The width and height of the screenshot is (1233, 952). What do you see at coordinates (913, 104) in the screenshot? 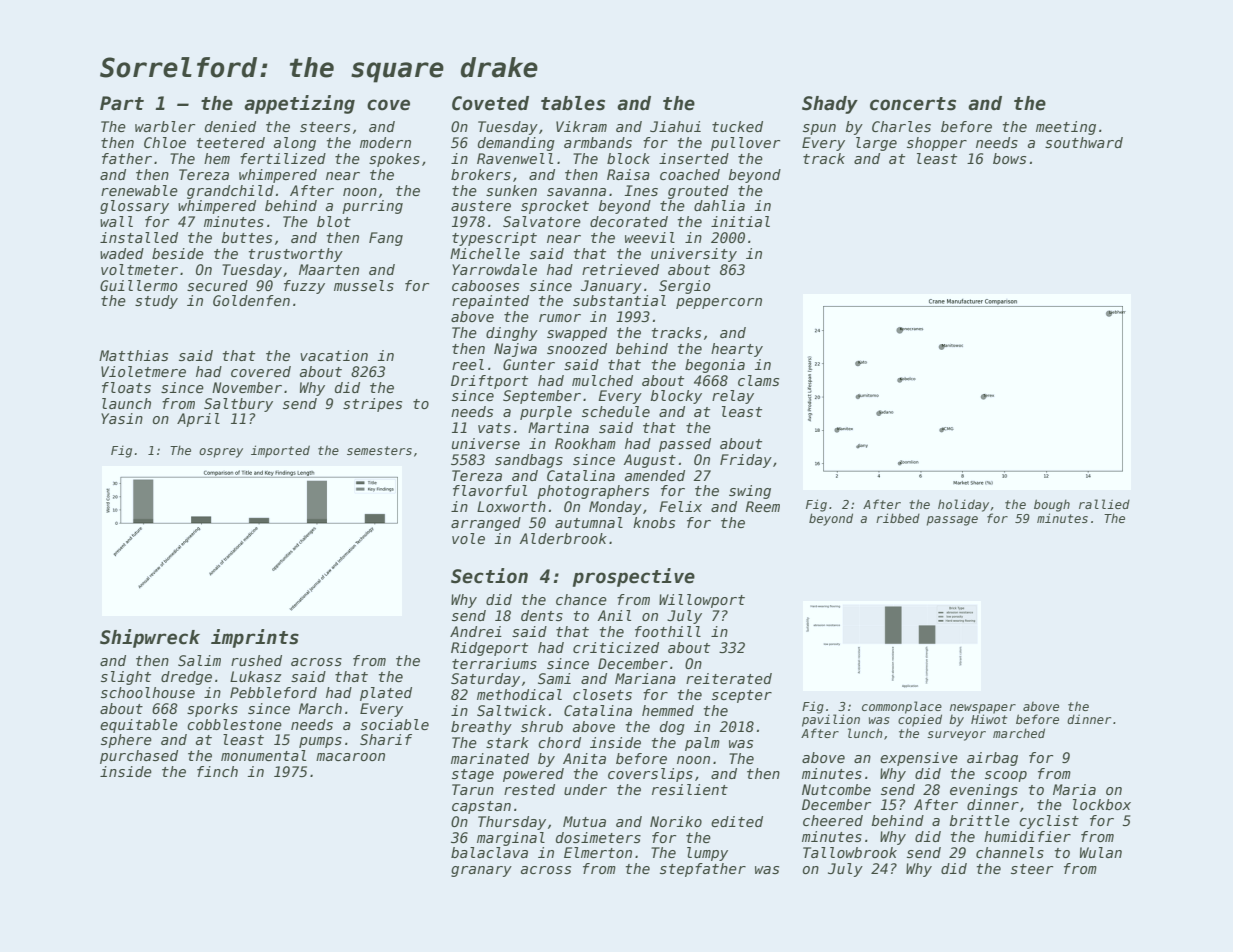
I see `concerts` at bounding box center [913, 104].
